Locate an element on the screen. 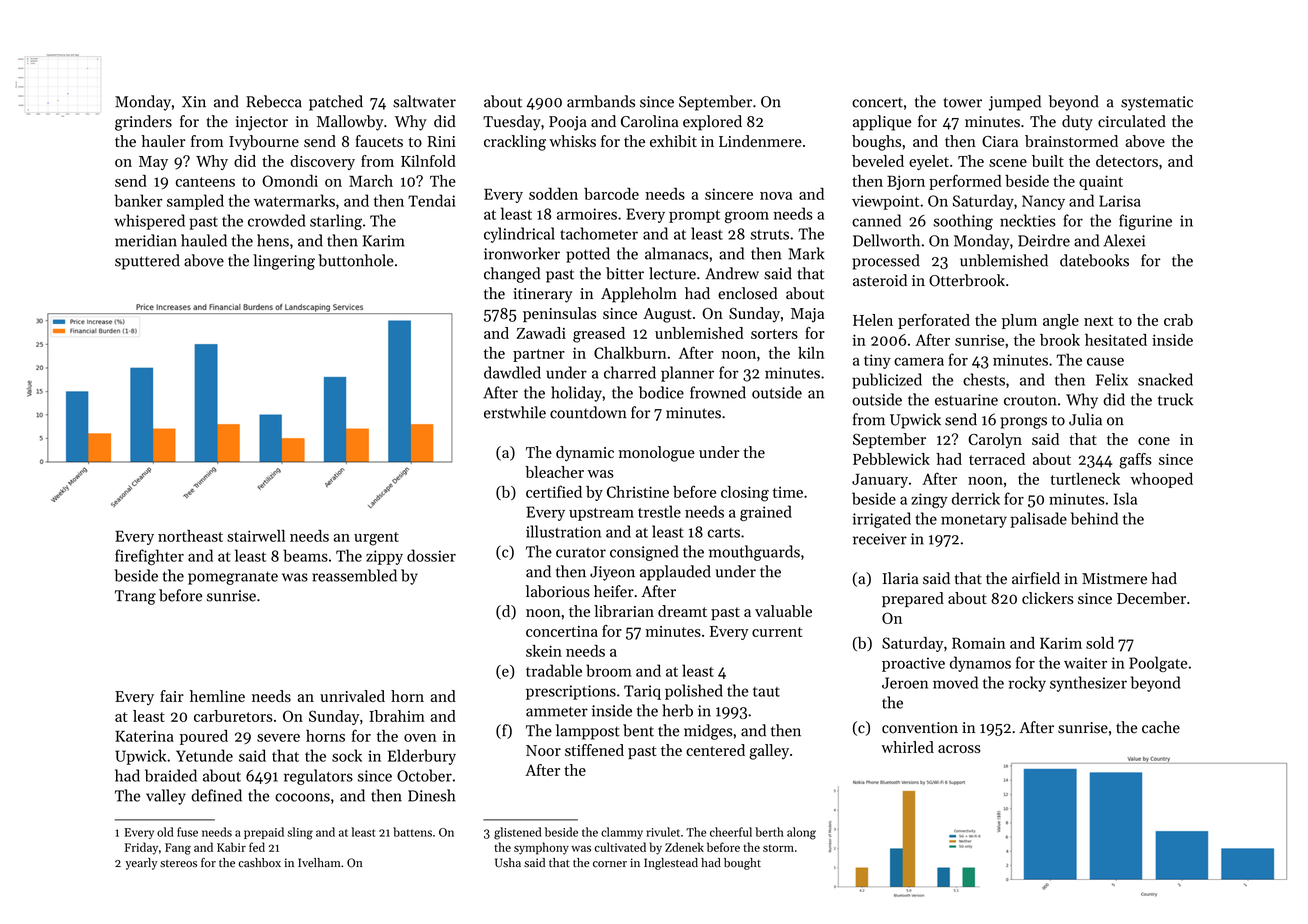  glistened is located at coordinates (518, 833).
